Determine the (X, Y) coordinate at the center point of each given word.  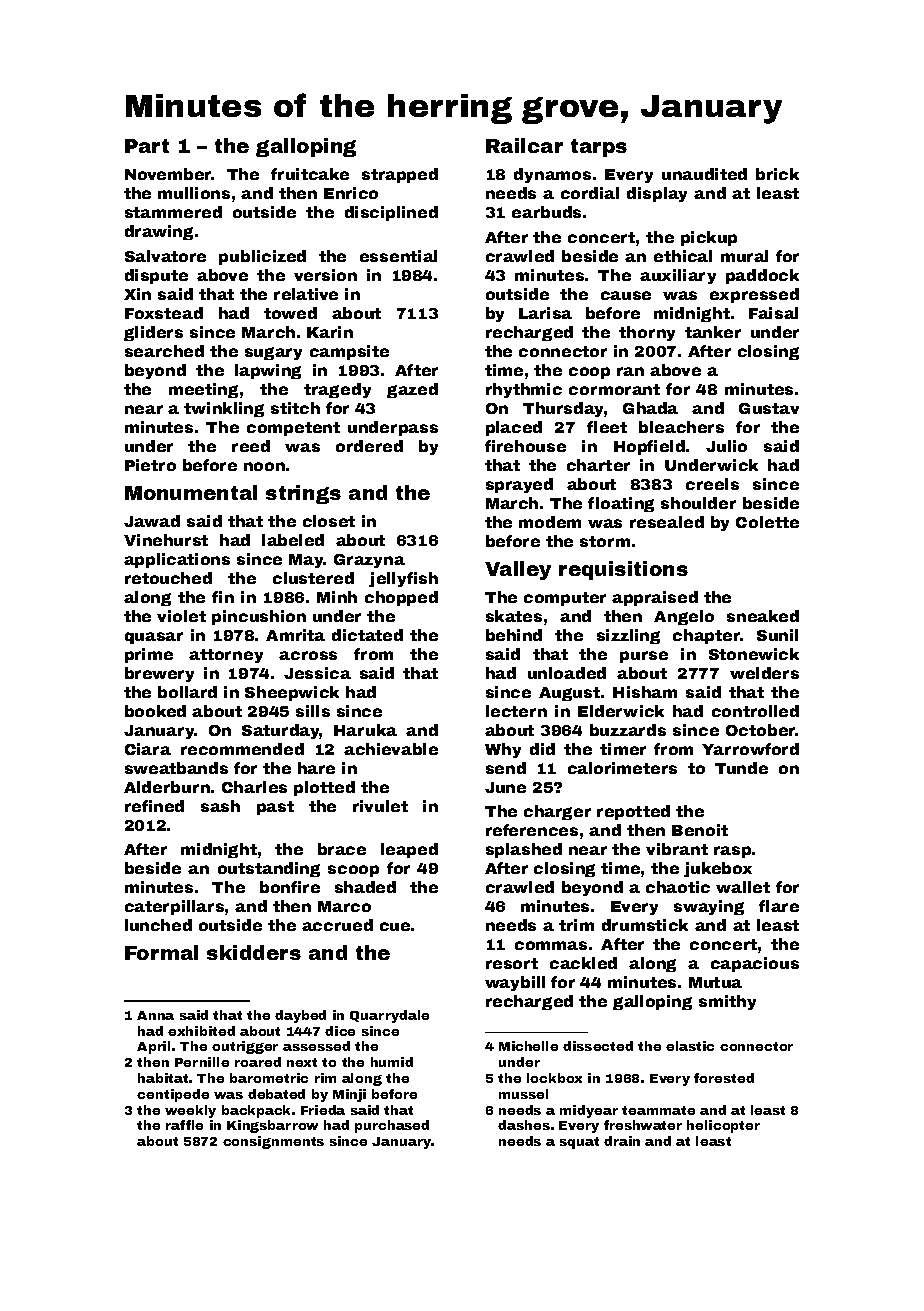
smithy (727, 1002)
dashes (524, 1125)
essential (398, 256)
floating (621, 504)
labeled (293, 540)
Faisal (773, 313)
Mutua (715, 982)
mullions (194, 193)
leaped (409, 850)
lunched (158, 925)
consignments (273, 1142)
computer (565, 599)
